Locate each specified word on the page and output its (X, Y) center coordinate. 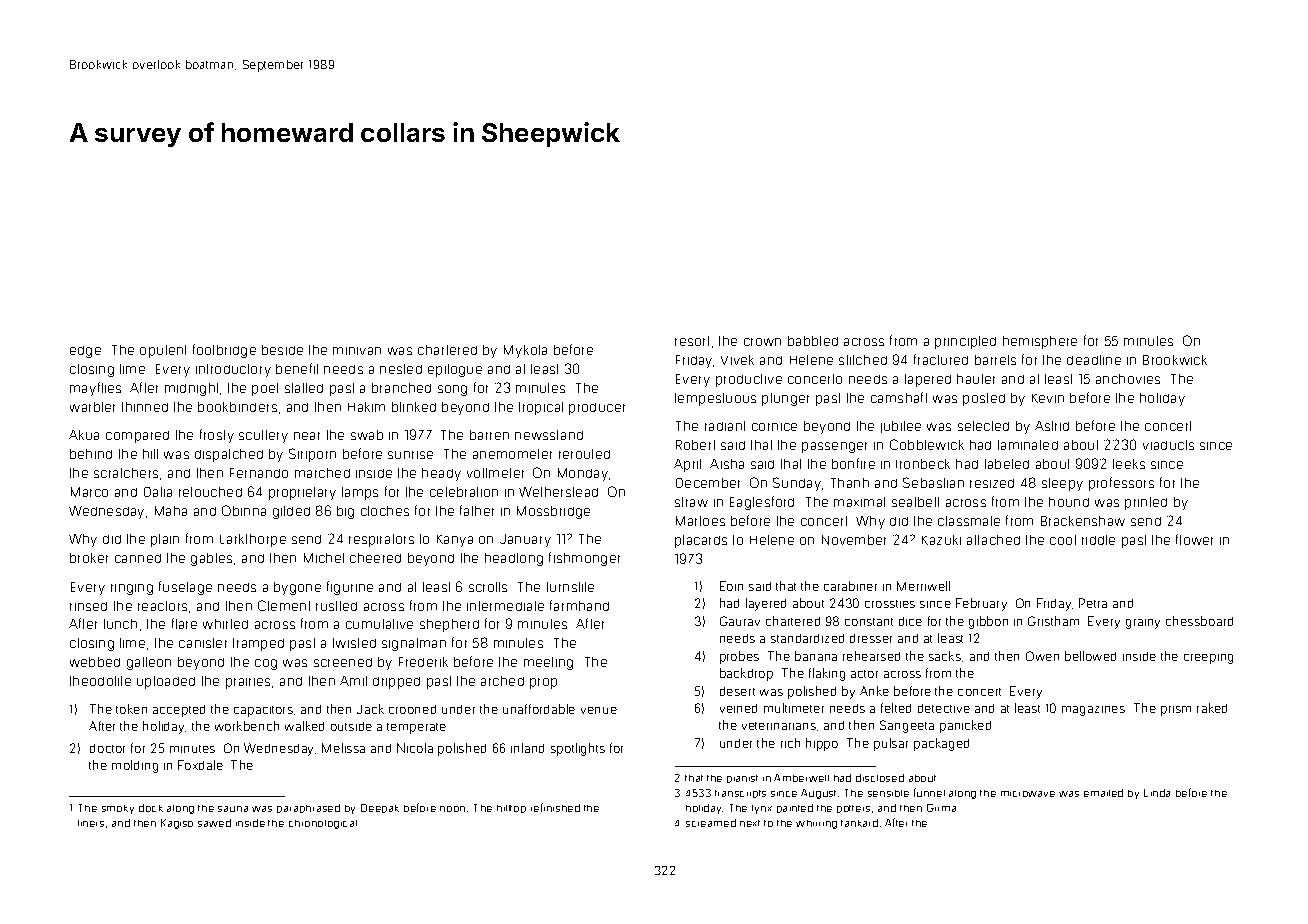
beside (282, 350)
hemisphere (1040, 342)
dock (151, 808)
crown (762, 342)
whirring (816, 824)
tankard (859, 823)
